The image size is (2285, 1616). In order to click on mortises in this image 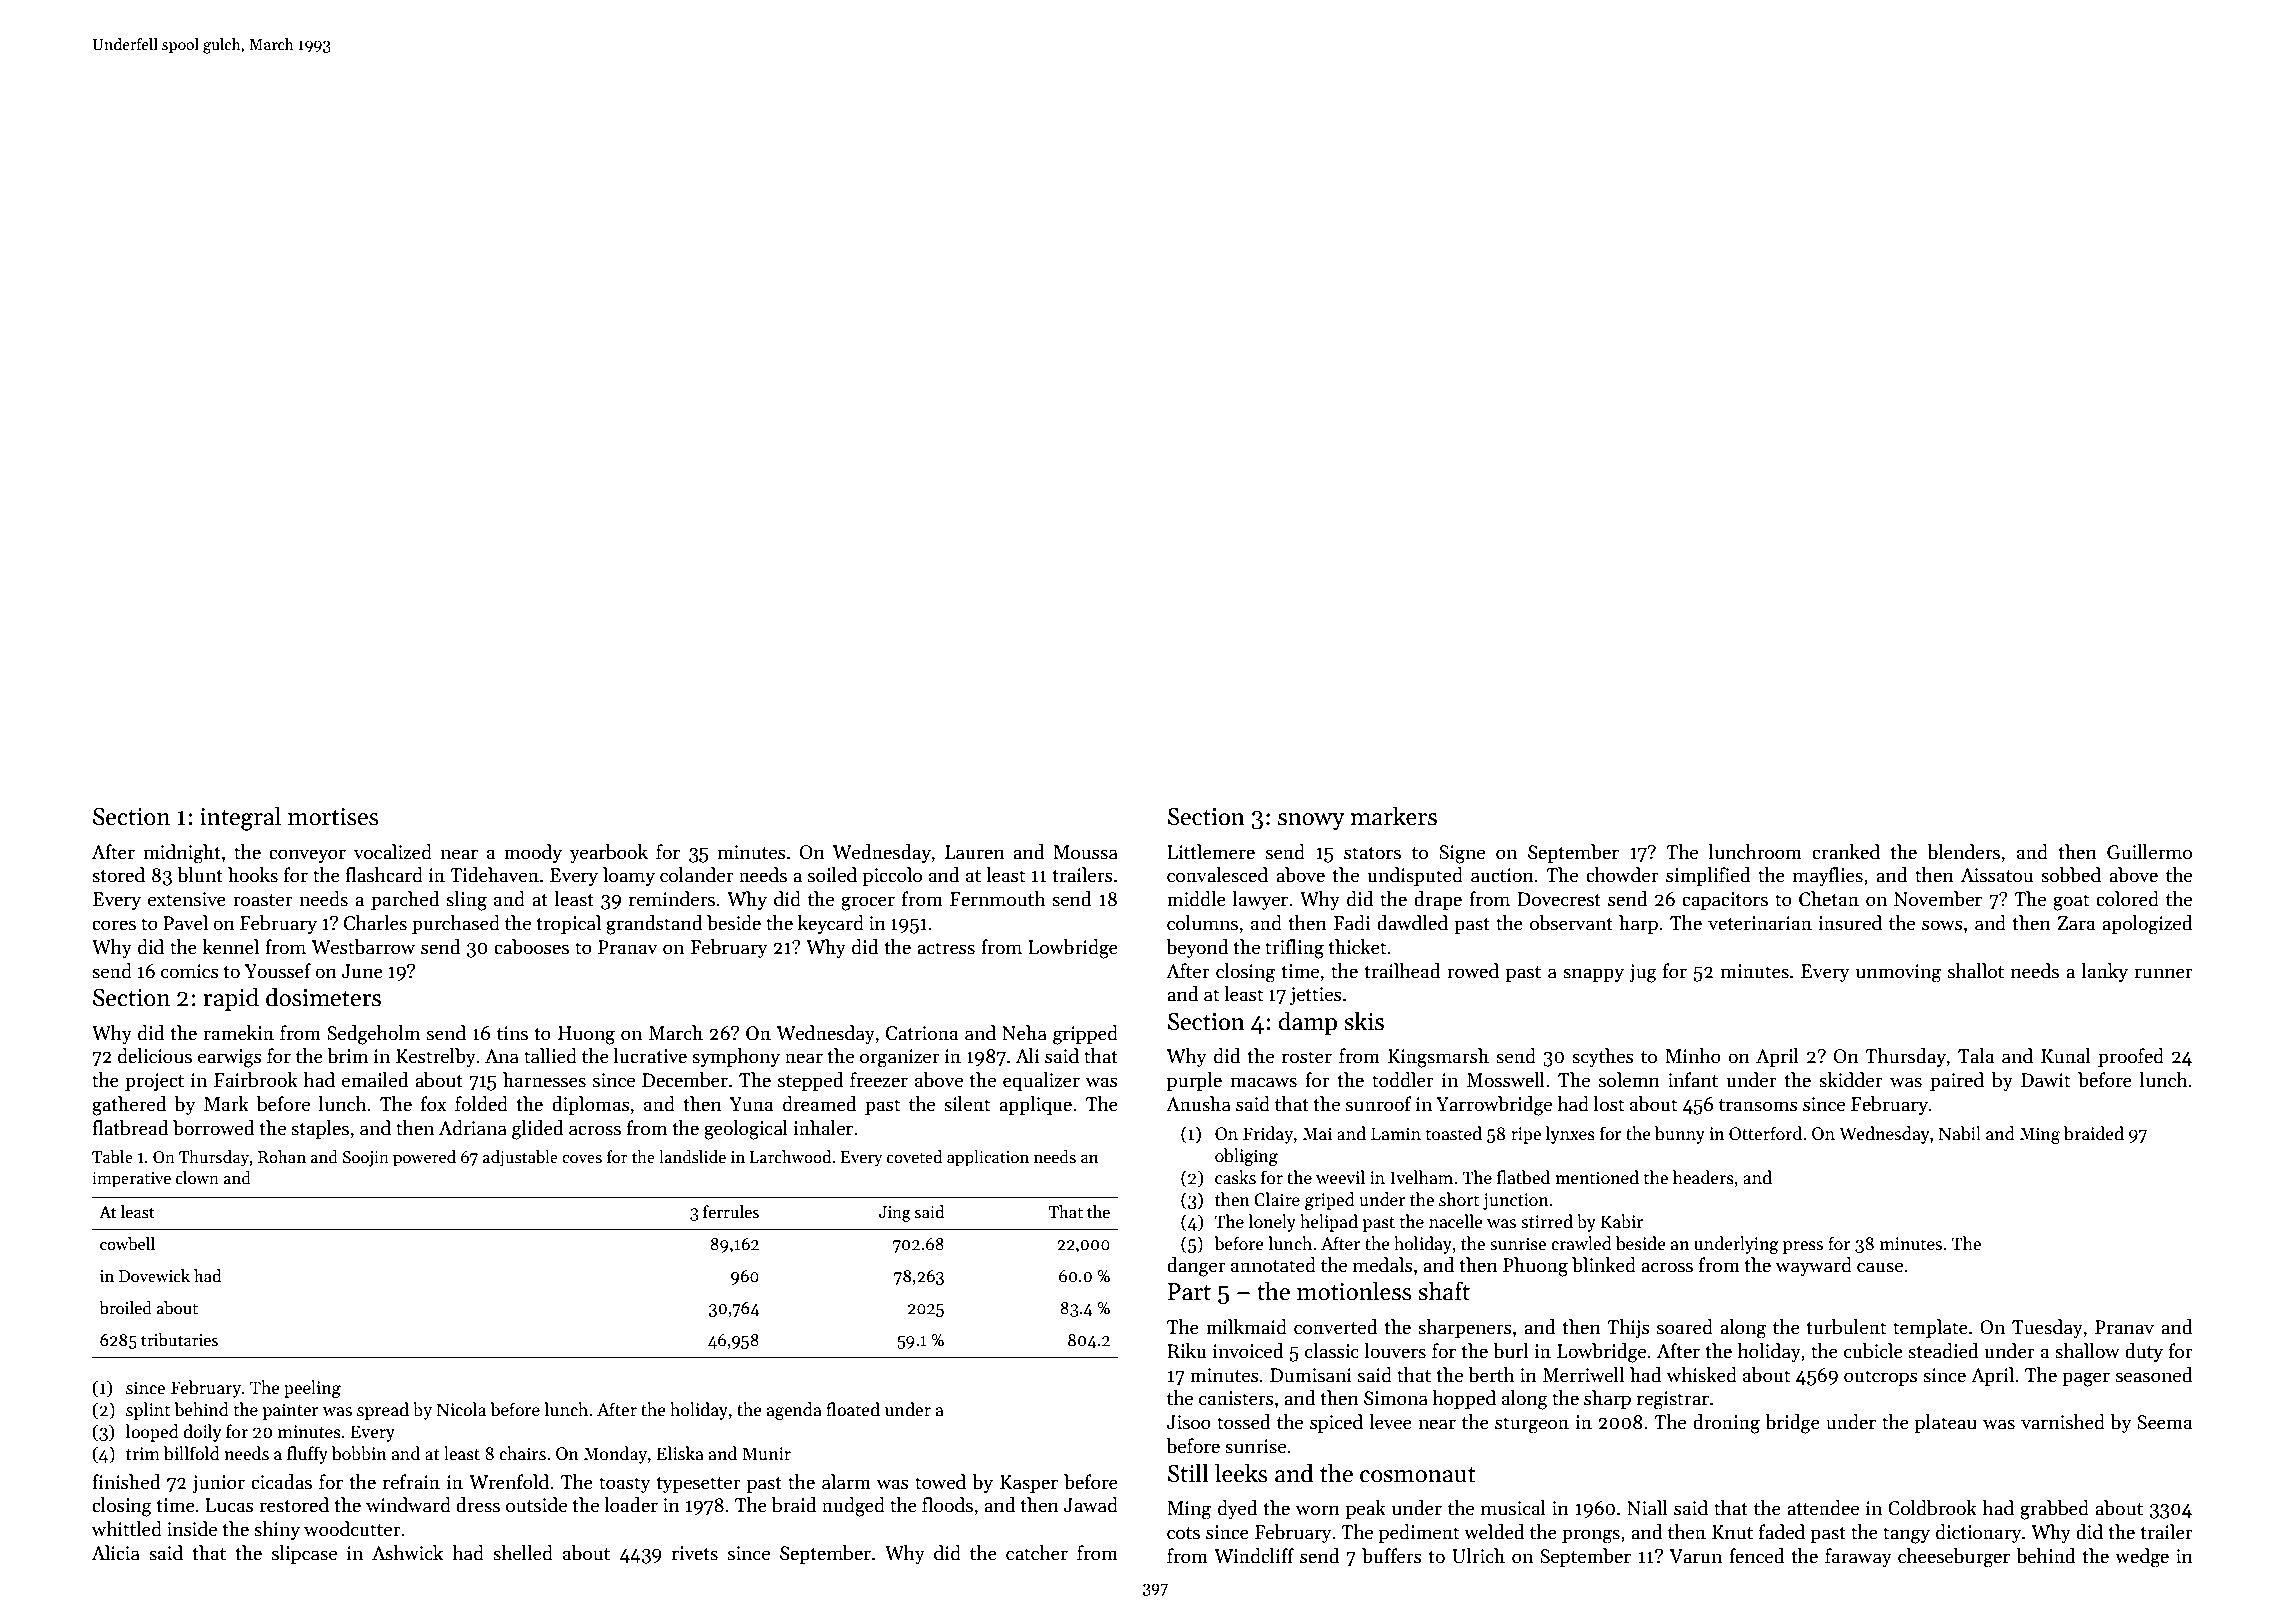, I will do `click(333, 817)`.
